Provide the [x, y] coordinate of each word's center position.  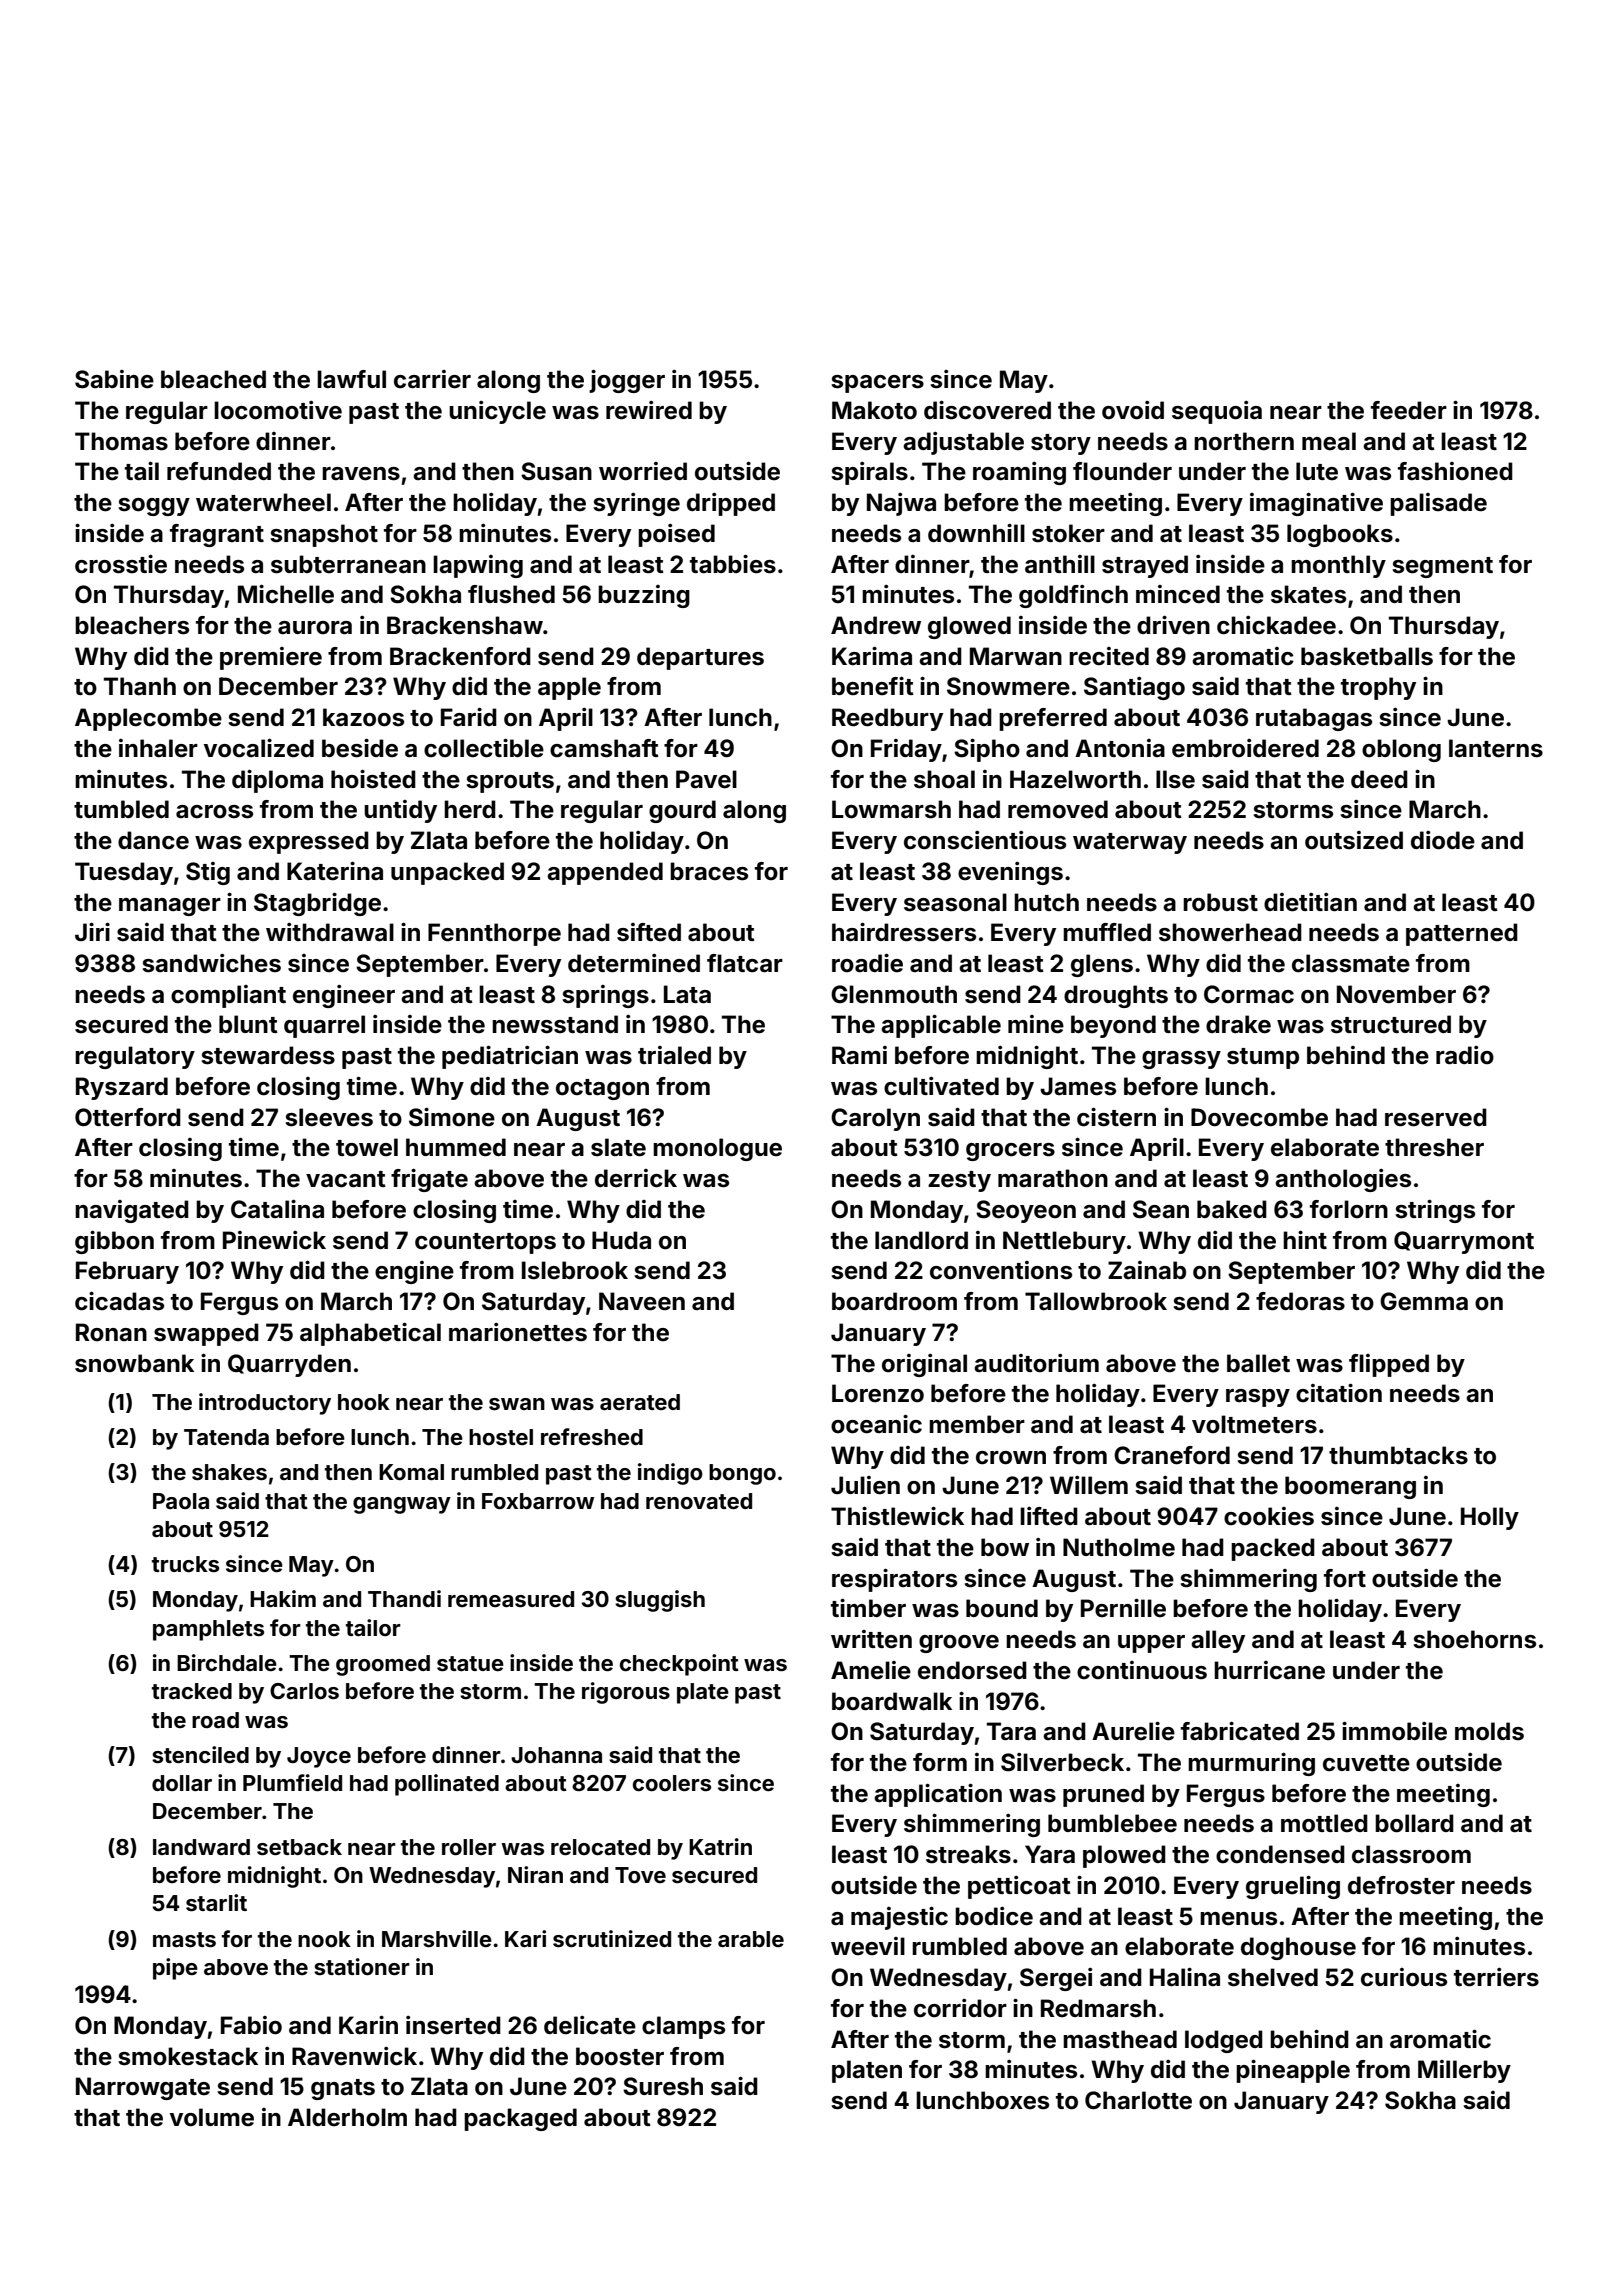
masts [184, 1940]
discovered [987, 410]
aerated [640, 1402]
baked [1232, 1209]
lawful [351, 379]
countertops [485, 1243]
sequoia [1217, 412]
